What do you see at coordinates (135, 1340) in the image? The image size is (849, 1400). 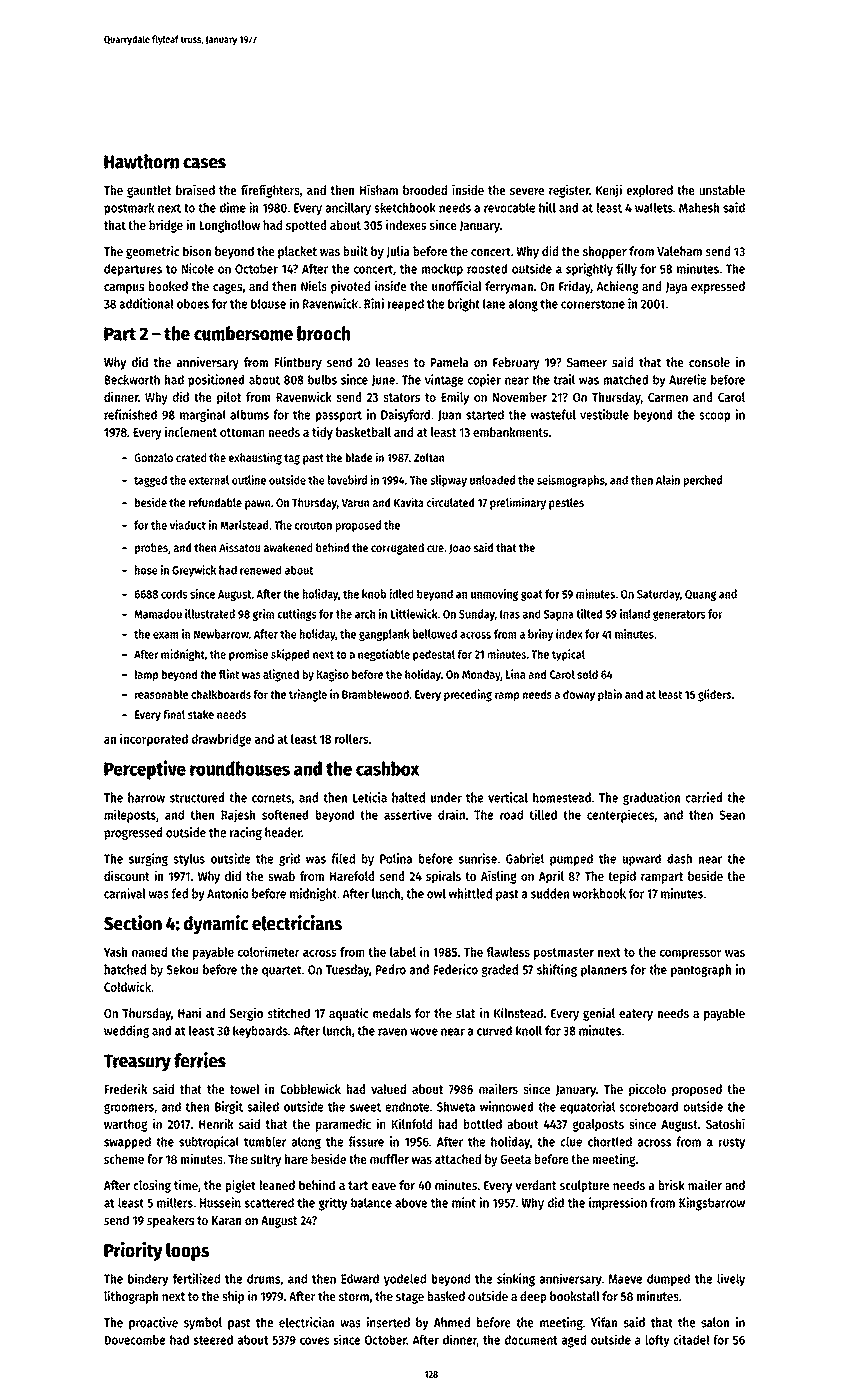 I see `Dovecombe` at bounding box center [135, 1340].
